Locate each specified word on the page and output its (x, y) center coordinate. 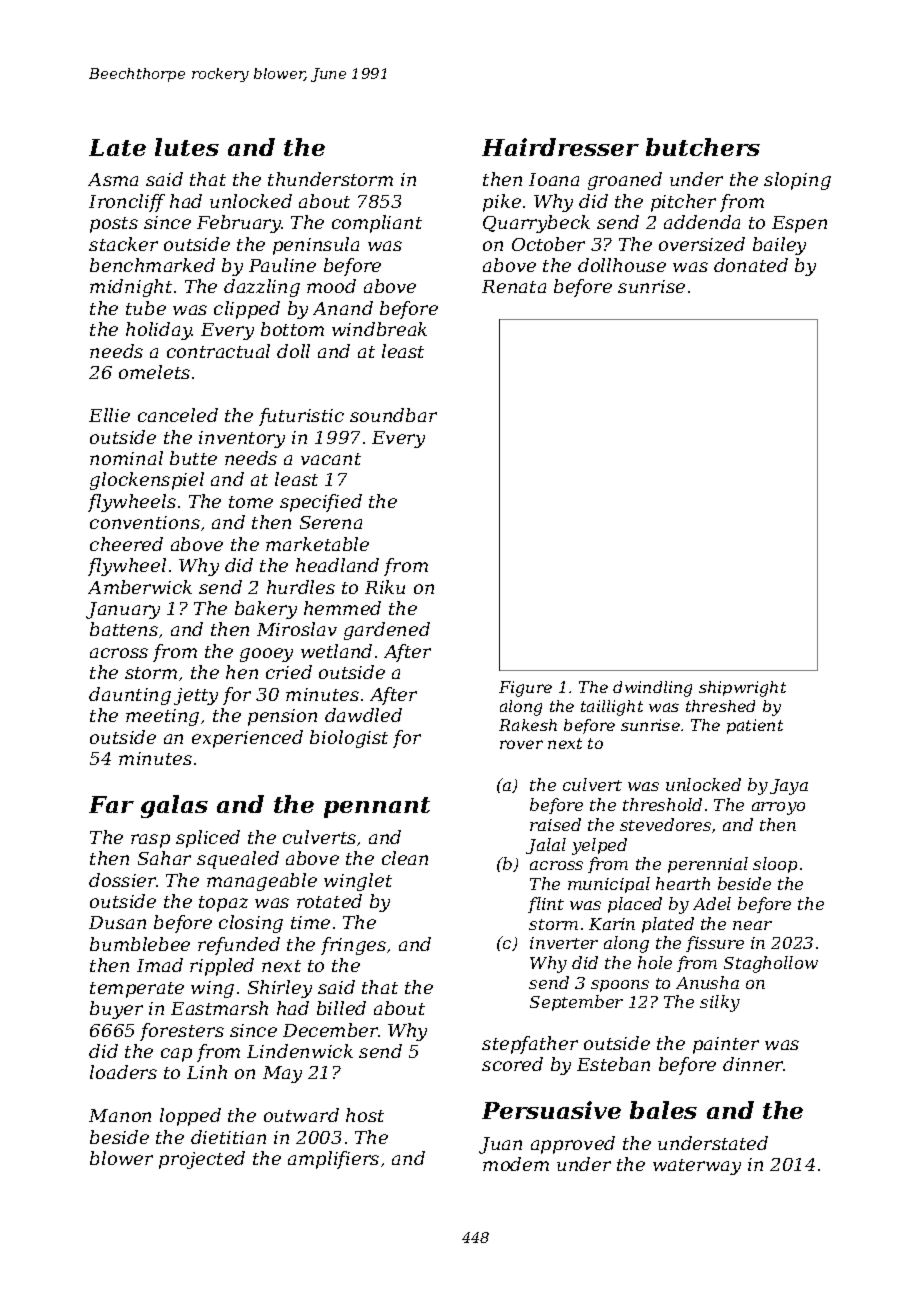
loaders (123, 1072)
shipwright (742, 689)
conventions (145, 522)
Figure (525, 689)
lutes (187, 147)
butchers (703, 147)
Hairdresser (560, 147)
